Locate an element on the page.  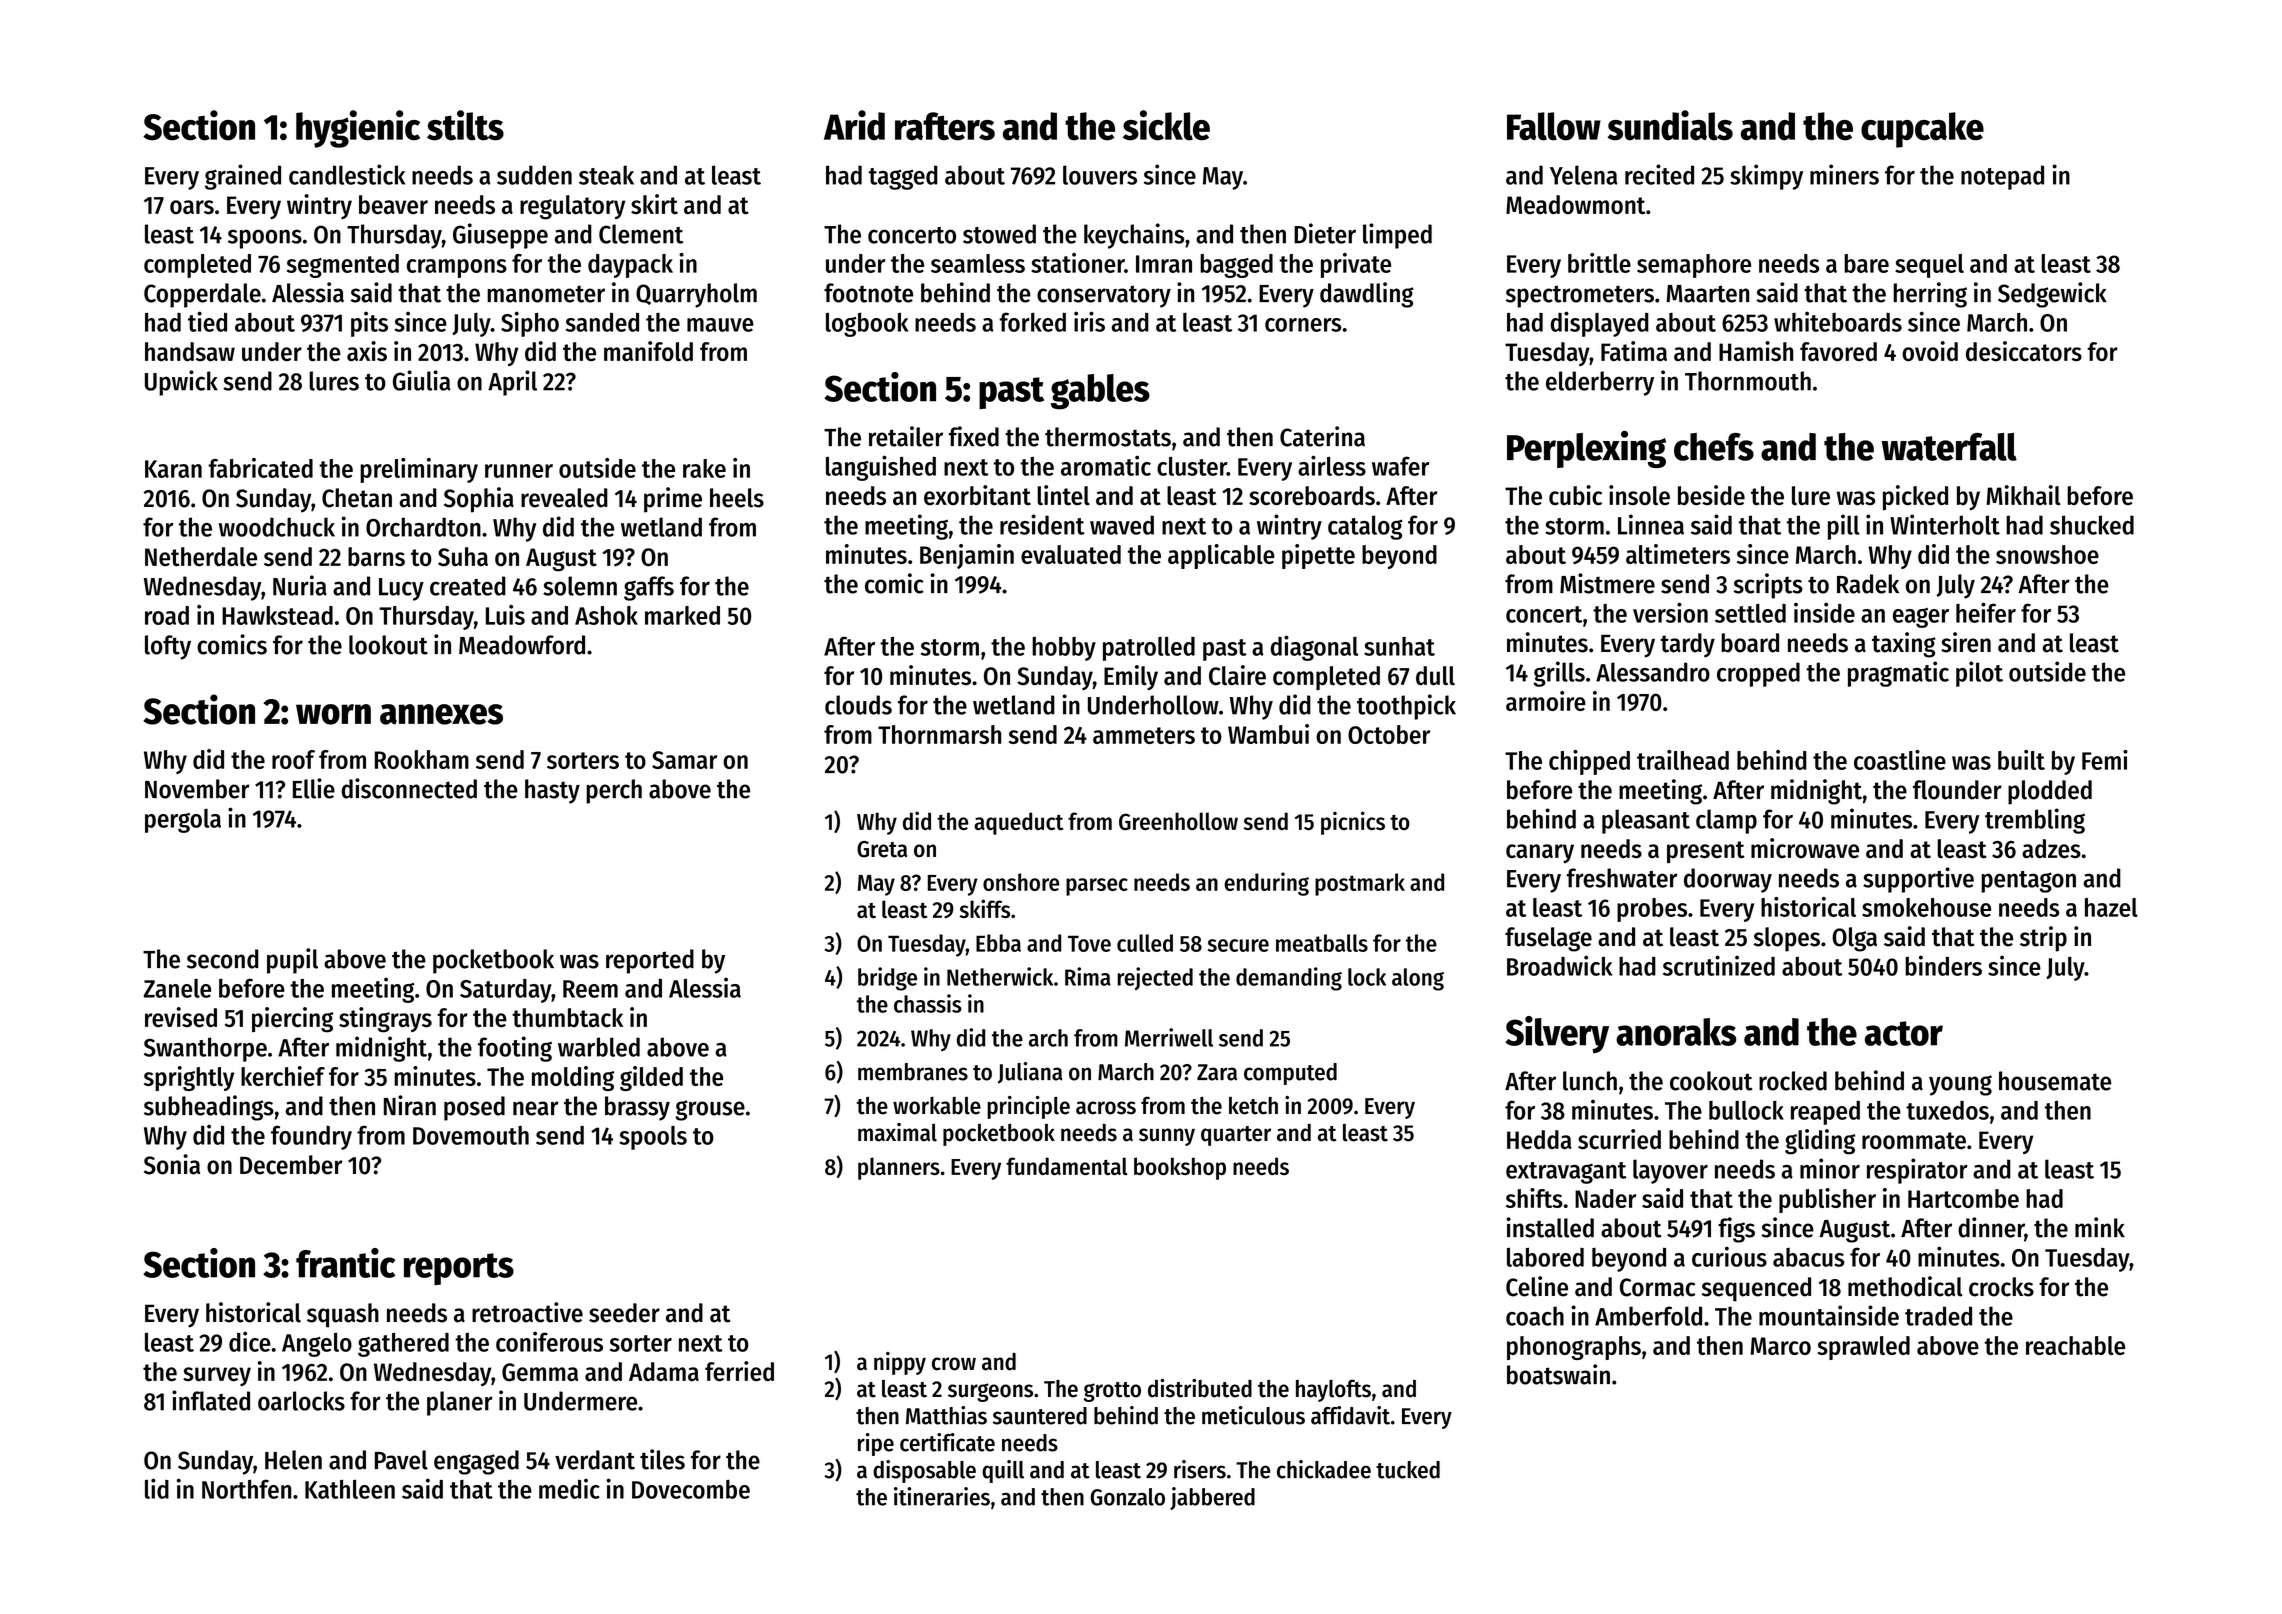
inflated is located at coordinates (211, 1400).
